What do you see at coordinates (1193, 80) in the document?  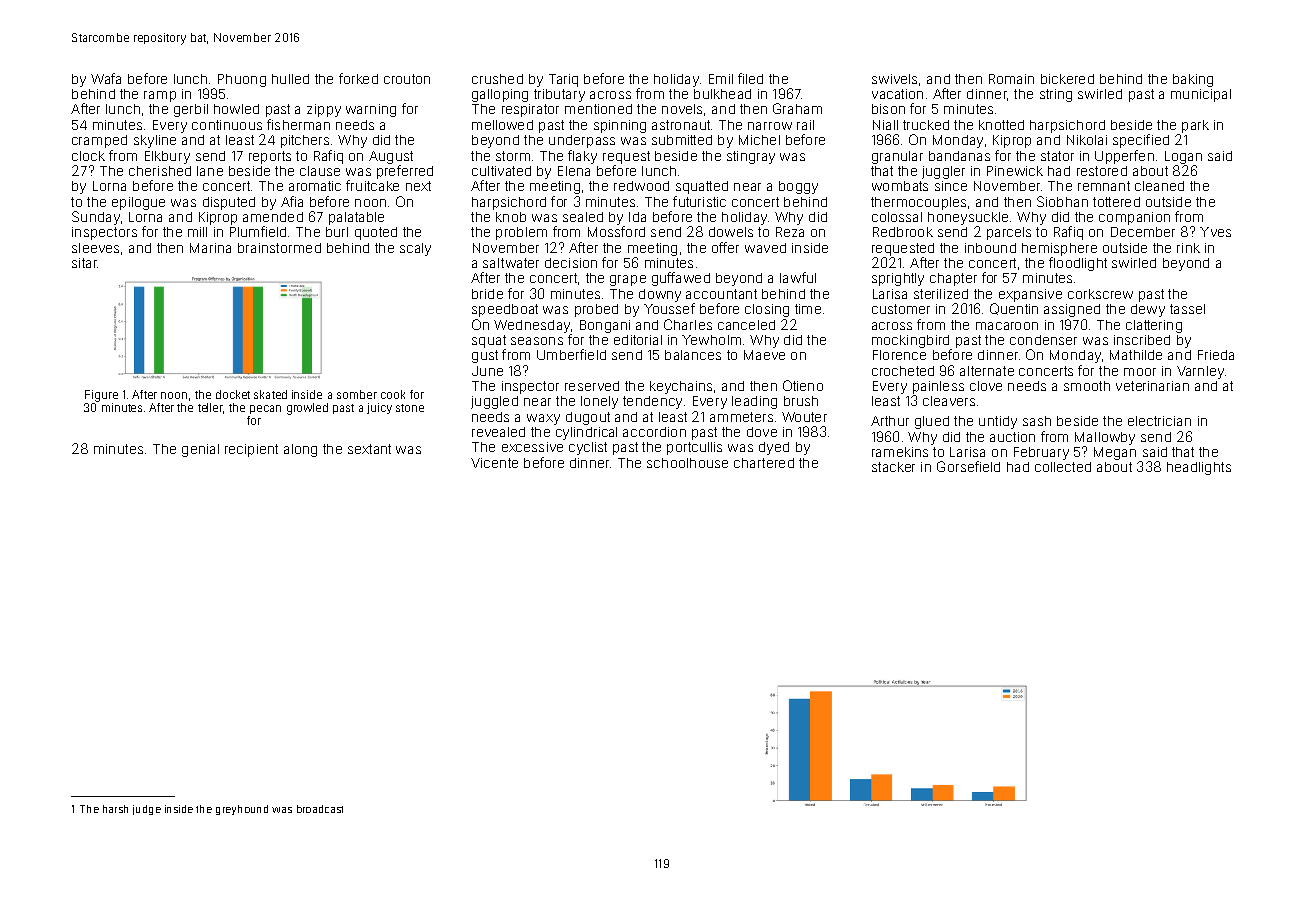 I see `baking` at bounding box center [1193, 80].
